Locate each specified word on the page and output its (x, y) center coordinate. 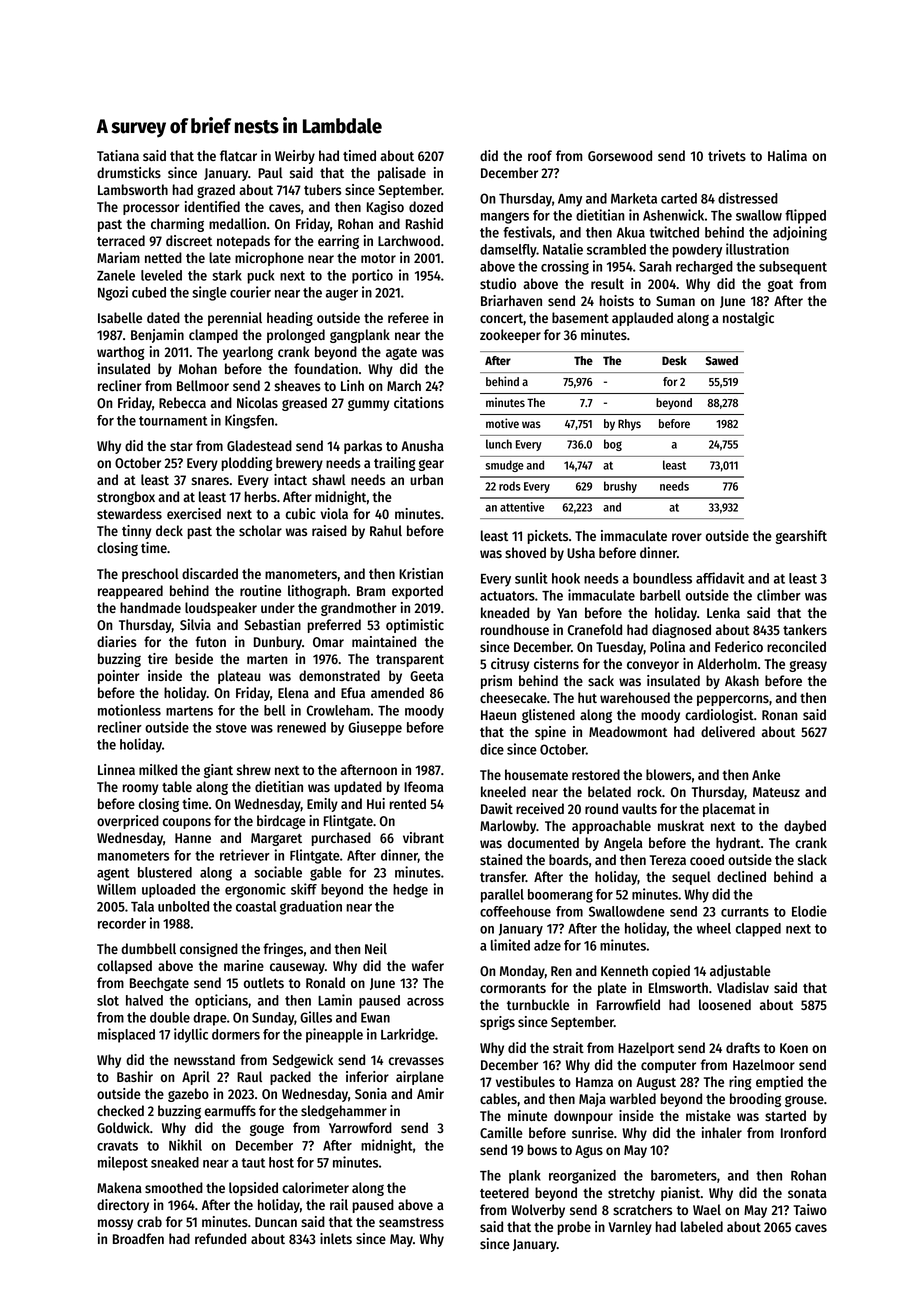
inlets (336, 1238)
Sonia (371, 1093)
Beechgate (159, 984)
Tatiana (118, 155)
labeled (702, 1226)
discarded (210, 573)
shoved (525, 552)
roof (540, 155)
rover (687, 537)
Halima (787, 155)
